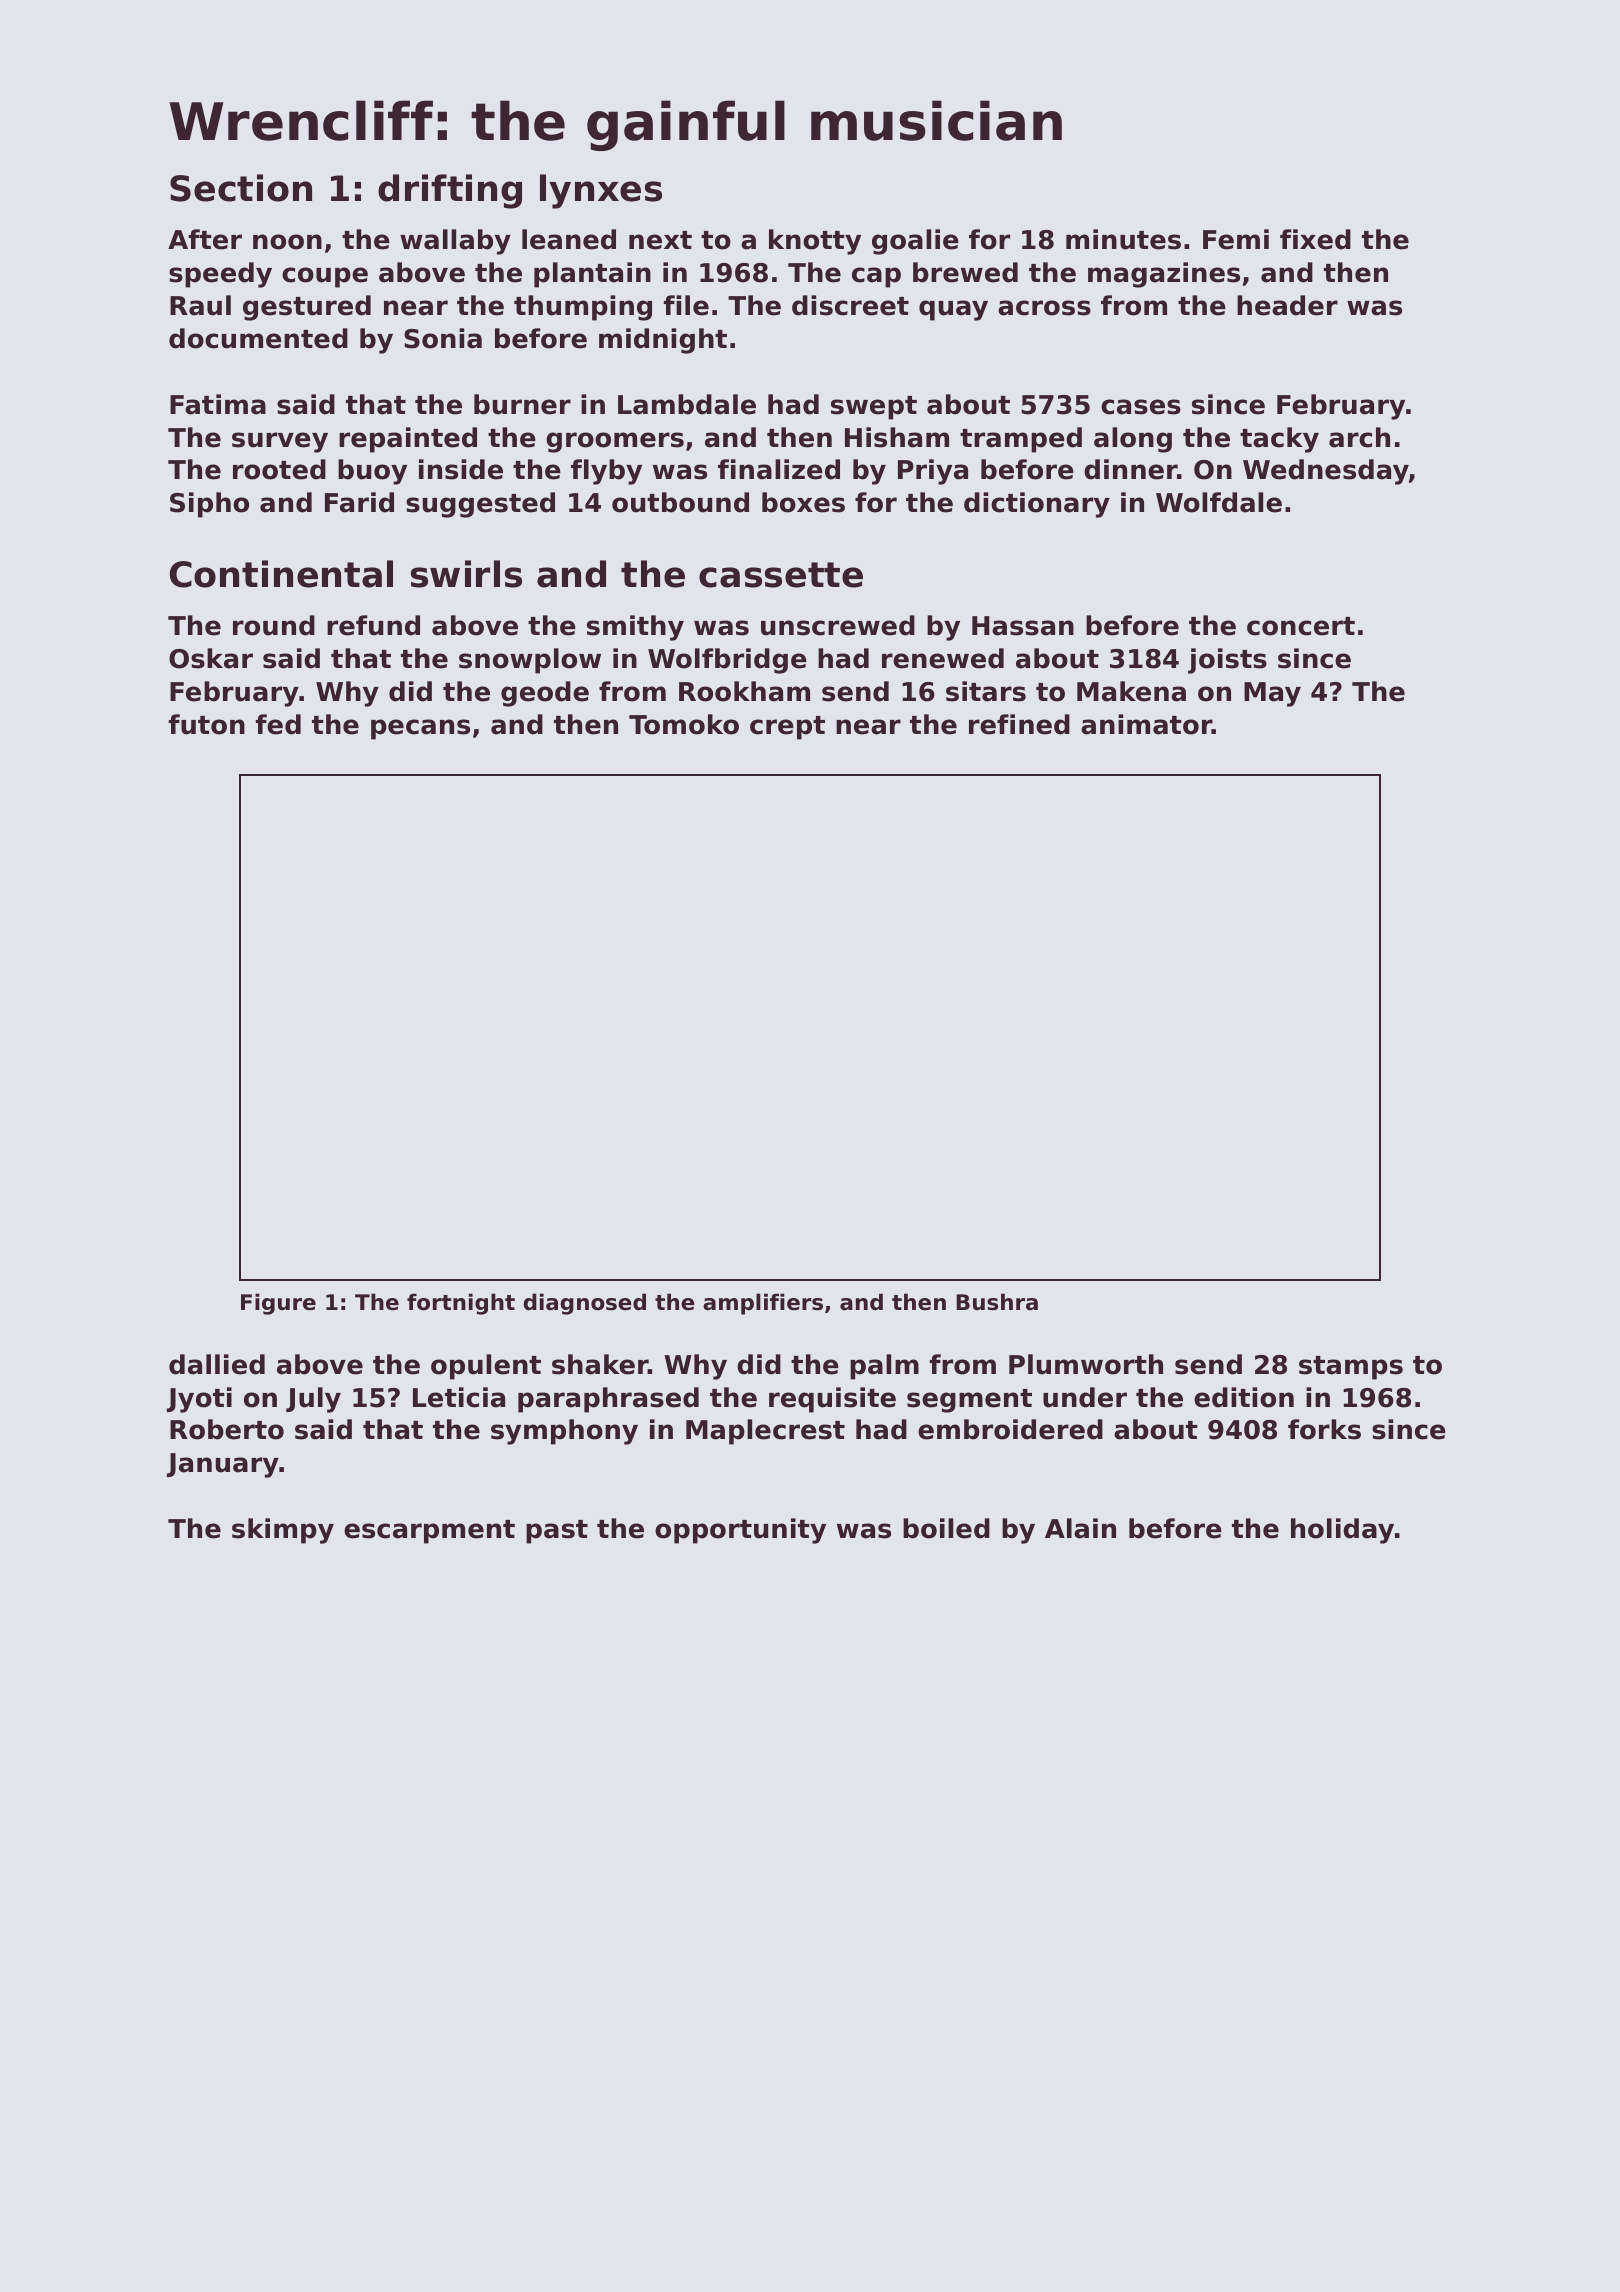 The width and height of the screenshot is (1620, 2292). Describe the element at coordinates (1146, 724) in the screenshot. I see `animator` at that location.
